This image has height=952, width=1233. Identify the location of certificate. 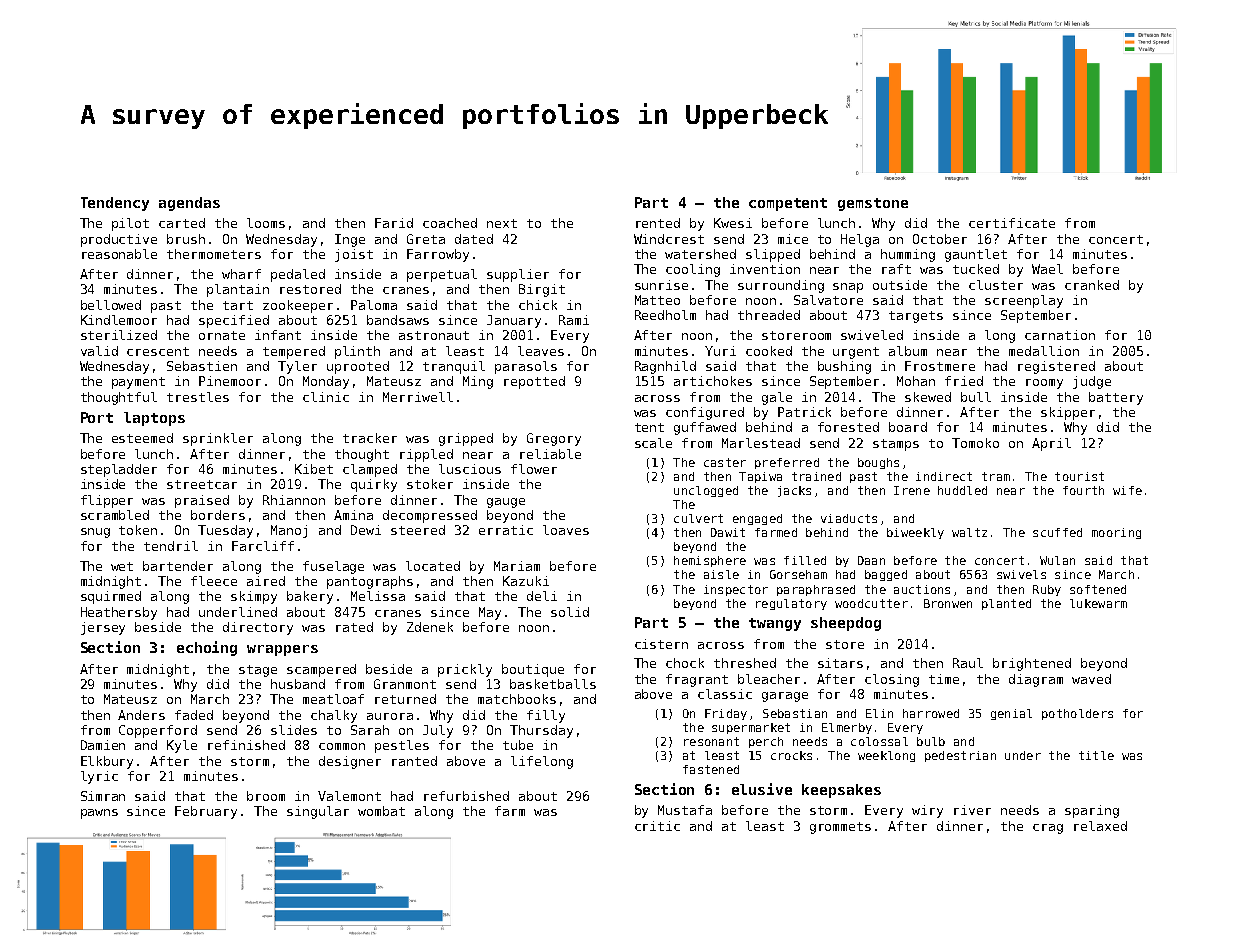
(1012, 223).
